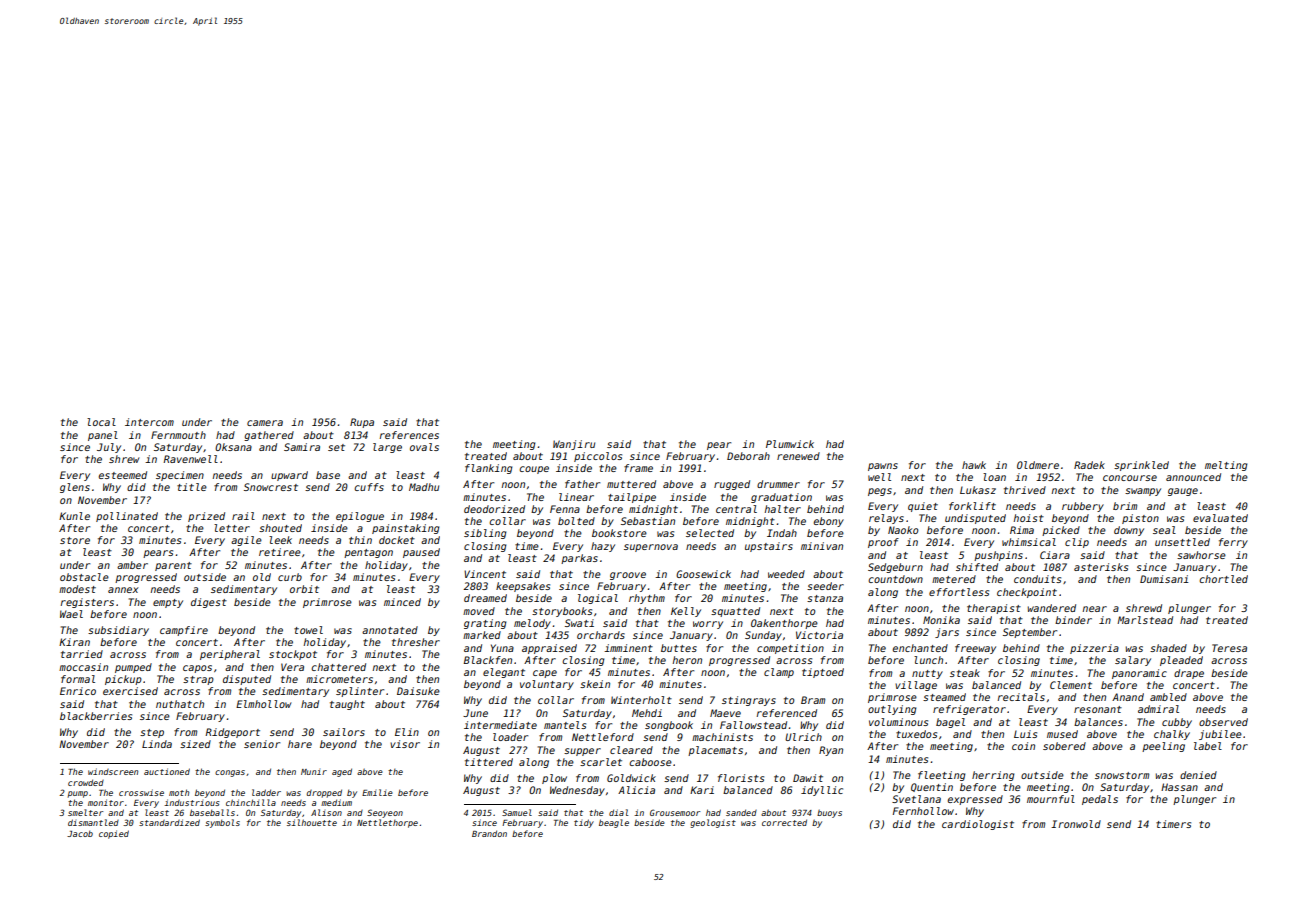 The image size is (1308, 924). What do you see at coordinates (565, 509) in the document?
I see `Fenna` at bounding box center [565, 509].
